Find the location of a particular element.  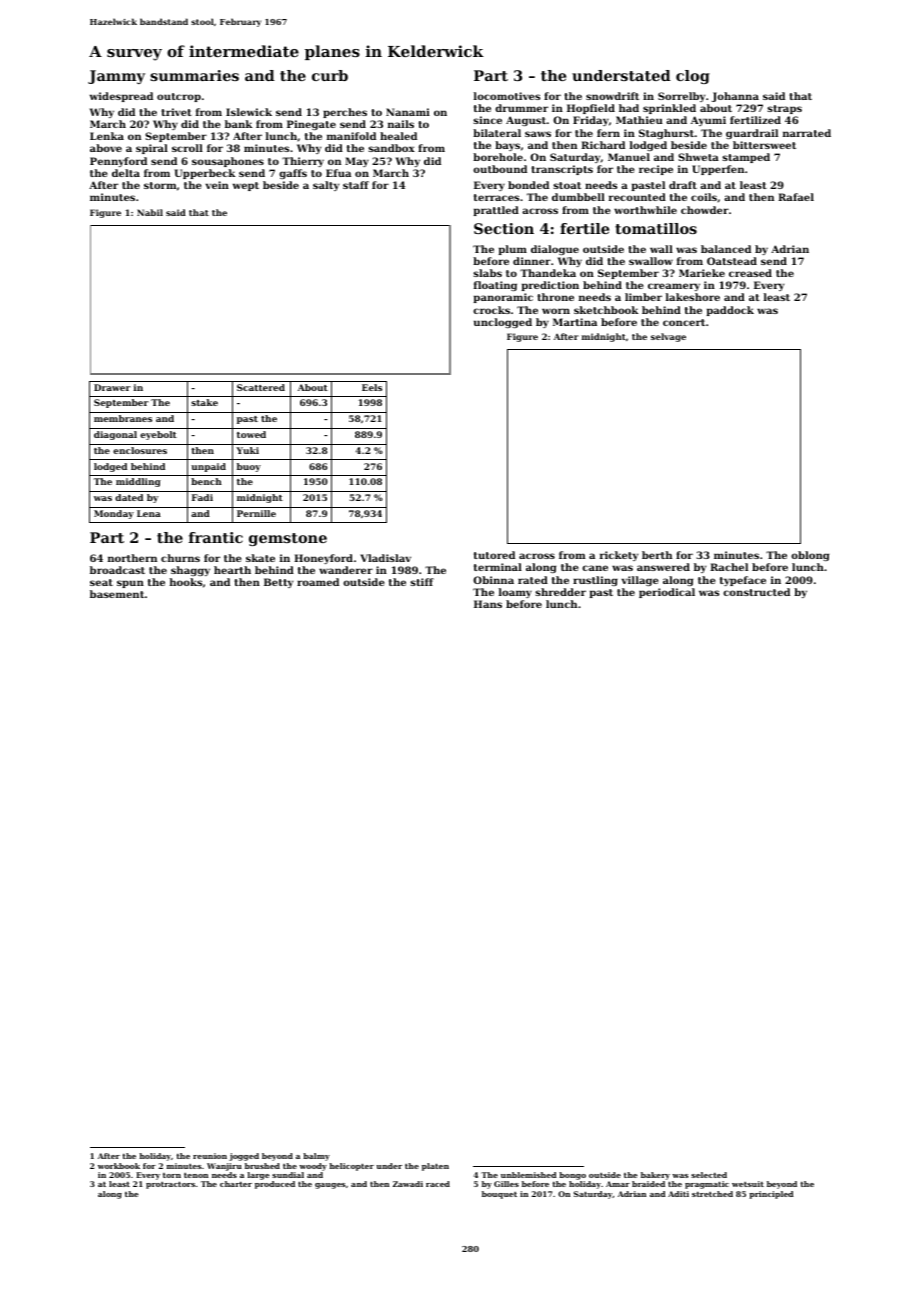

perches is located at coordinates (345, 113).
